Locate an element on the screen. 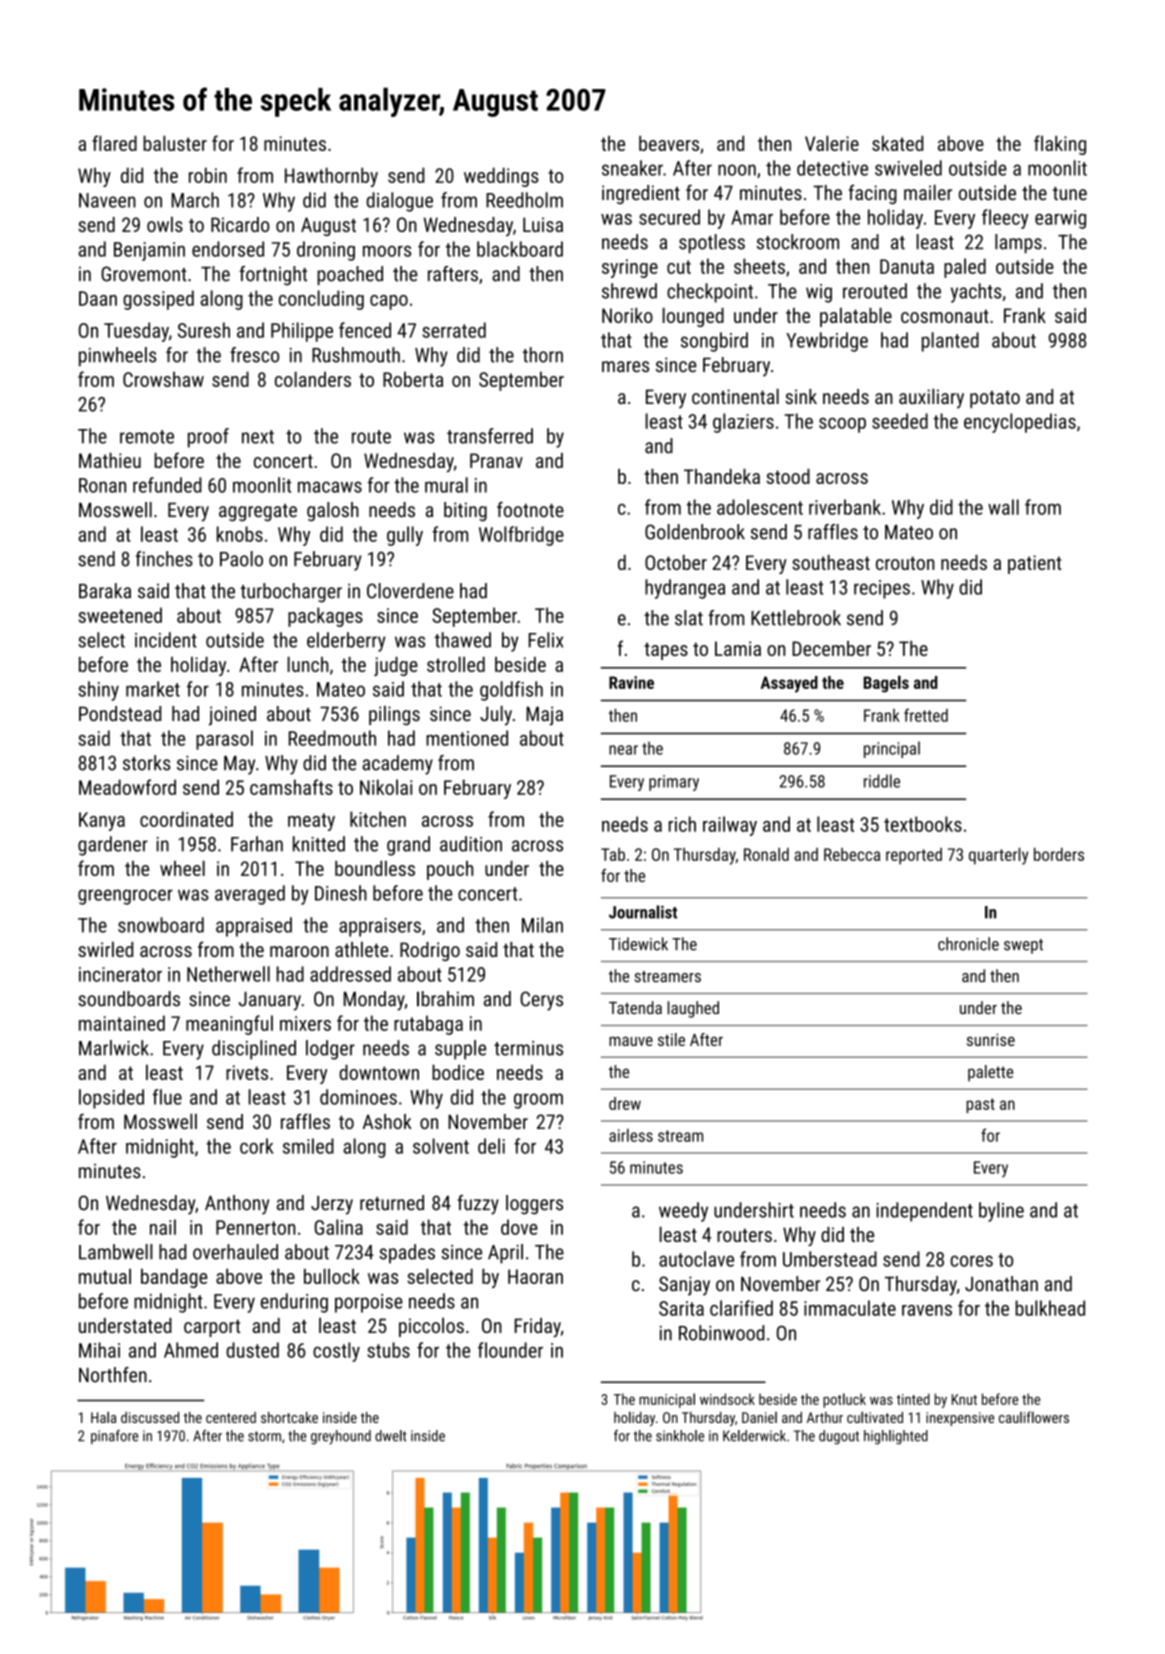 The height and width of the screenshot is (1654, 1165). dwelt is located at coordinates (391, 1436).
